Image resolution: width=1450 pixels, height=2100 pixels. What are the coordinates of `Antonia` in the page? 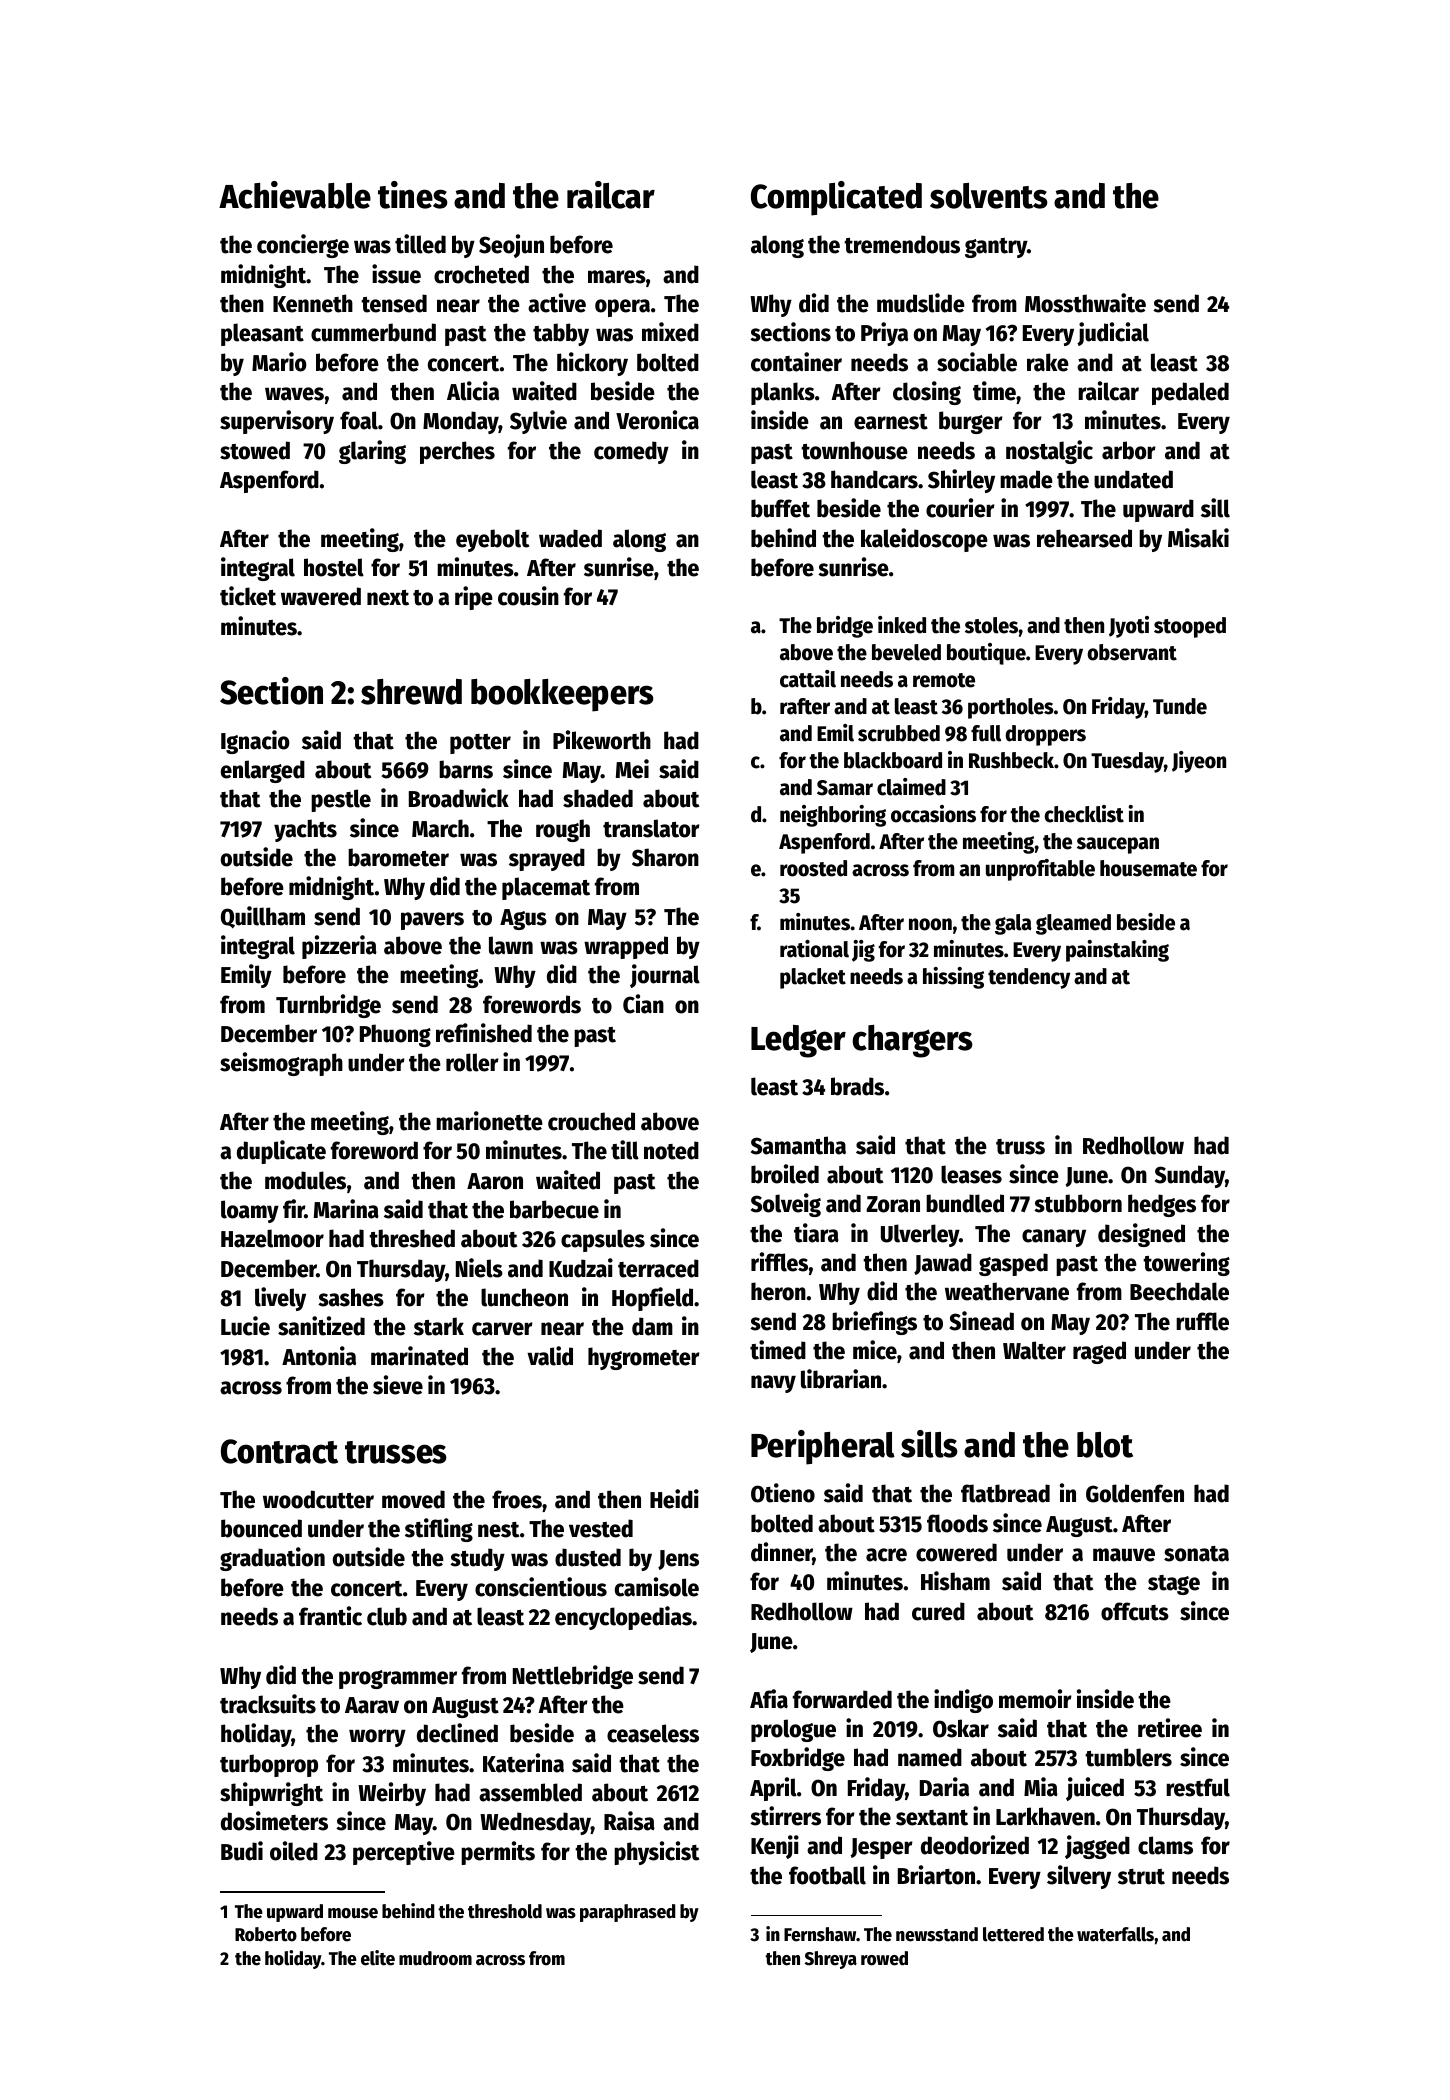 It's located at (319, 1356).
